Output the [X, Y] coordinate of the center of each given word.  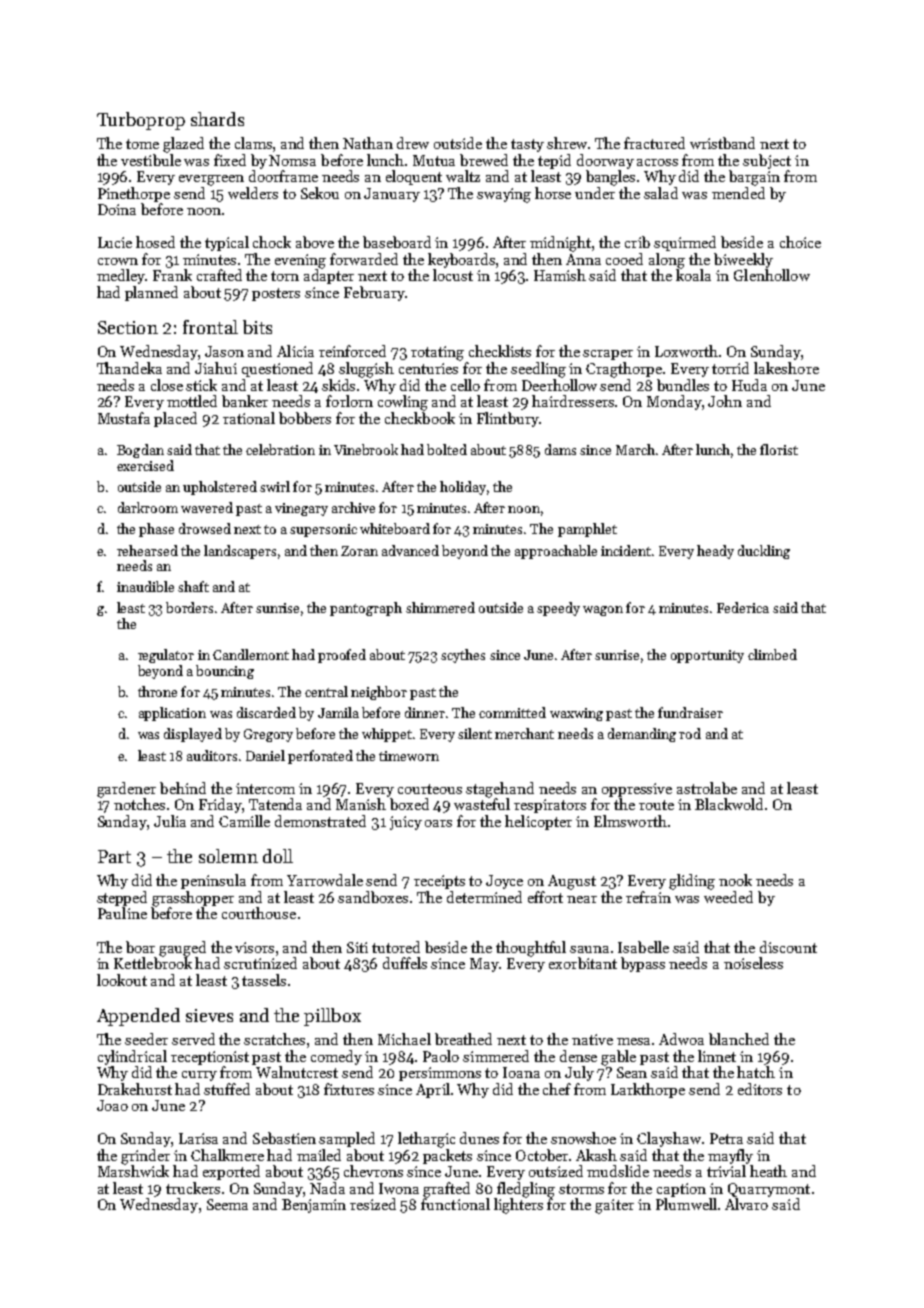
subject [767, 161]
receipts [439, 882]
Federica [743, 607]
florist [779, 449]
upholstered [220, 488]
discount [788, 947]
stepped [122, 898]
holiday [463, 488]
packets [447, 1156]
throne [157, 691]
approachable [556, 552]
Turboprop [141, 121]
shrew [567, 143]
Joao [112, 1105]
